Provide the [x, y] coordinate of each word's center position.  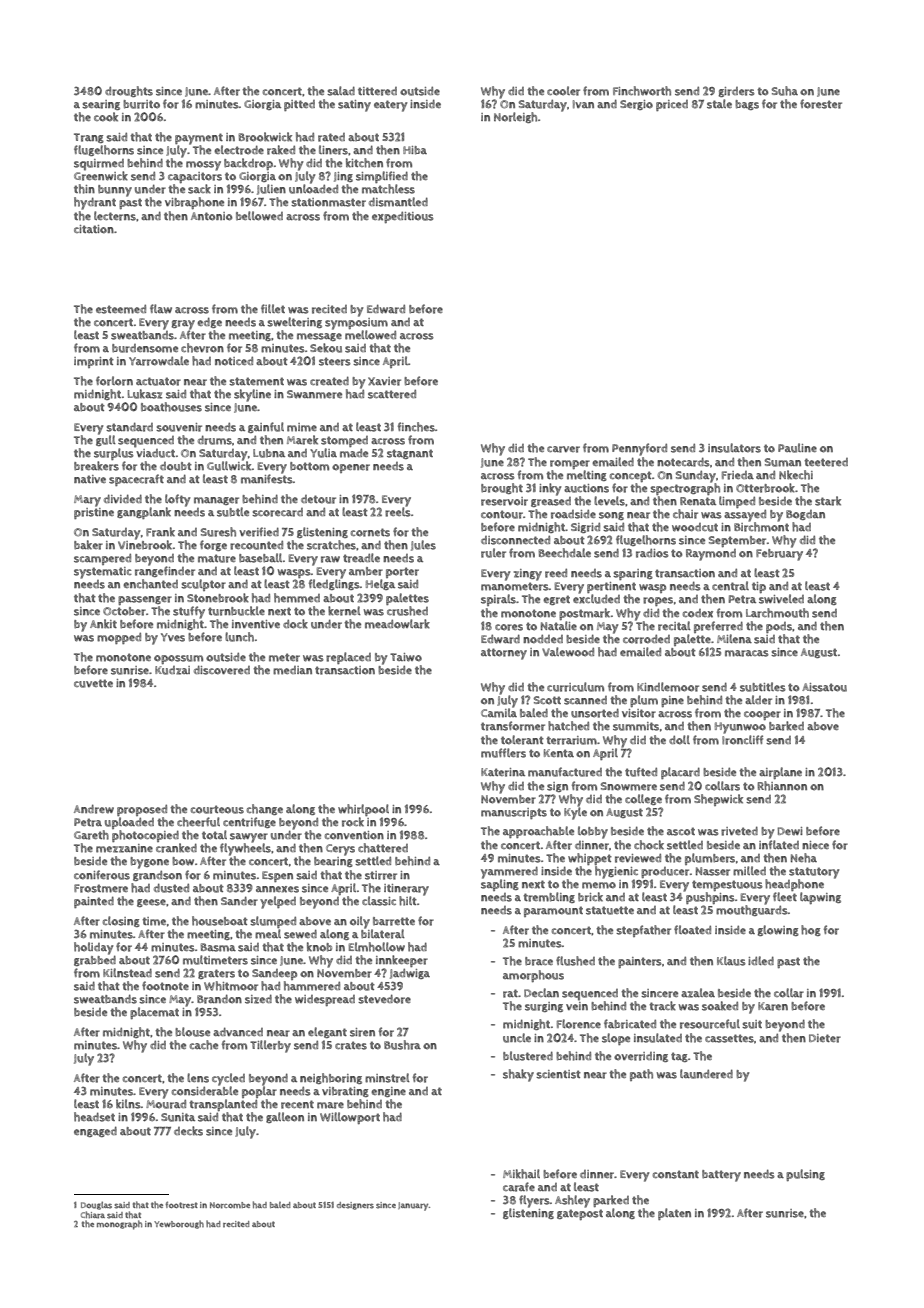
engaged [95, 1131]
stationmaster [328, 202]
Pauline [797, 448]
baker [88, 545]
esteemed [121, 309]
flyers [534, 1201]
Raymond [711, 555]
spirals [498, 600]
